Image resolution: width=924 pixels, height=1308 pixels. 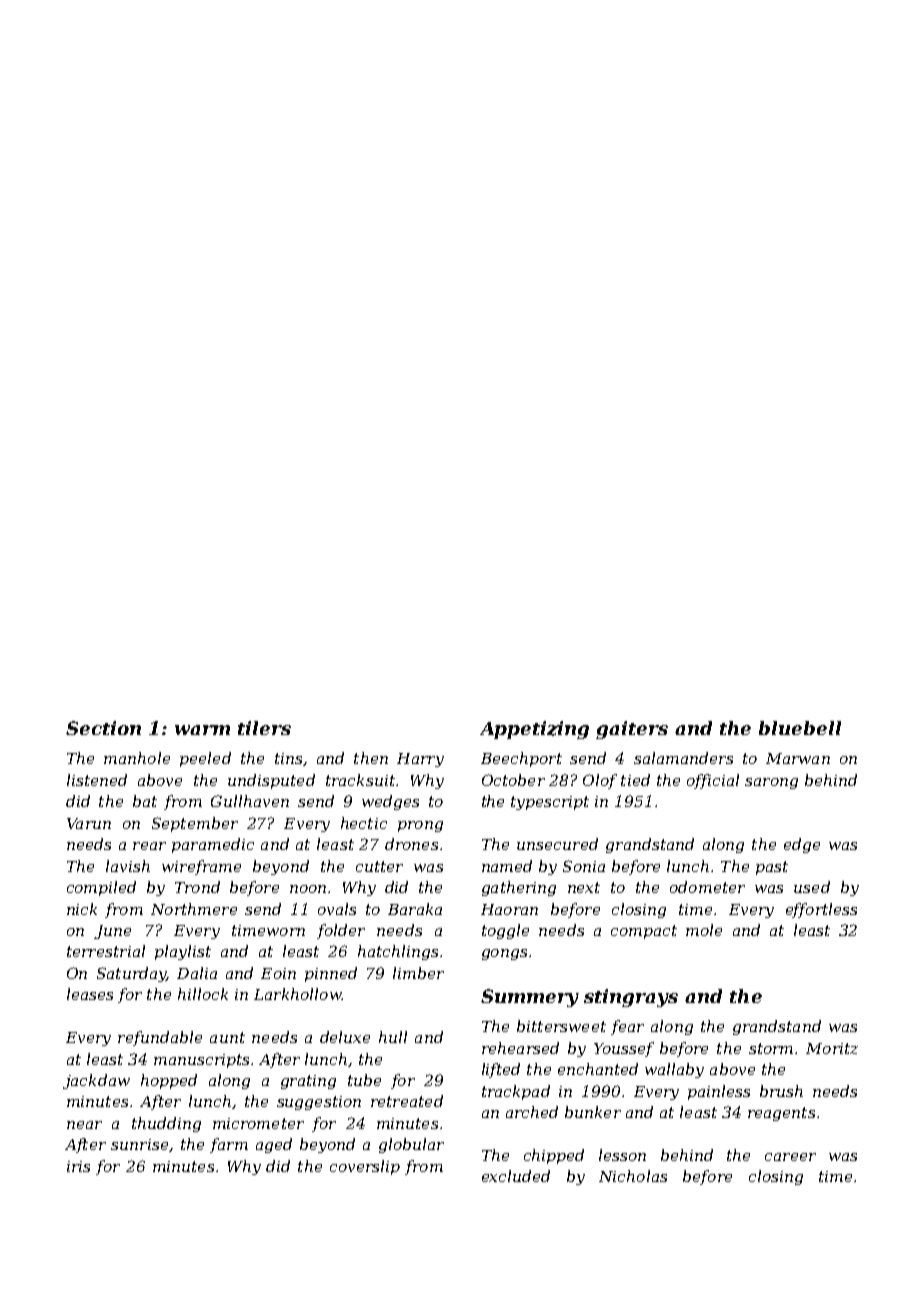 What do you see at coordinates (516, 1176) in the screenshot?
I see `excluded` at bounding box center [516, 1176].
